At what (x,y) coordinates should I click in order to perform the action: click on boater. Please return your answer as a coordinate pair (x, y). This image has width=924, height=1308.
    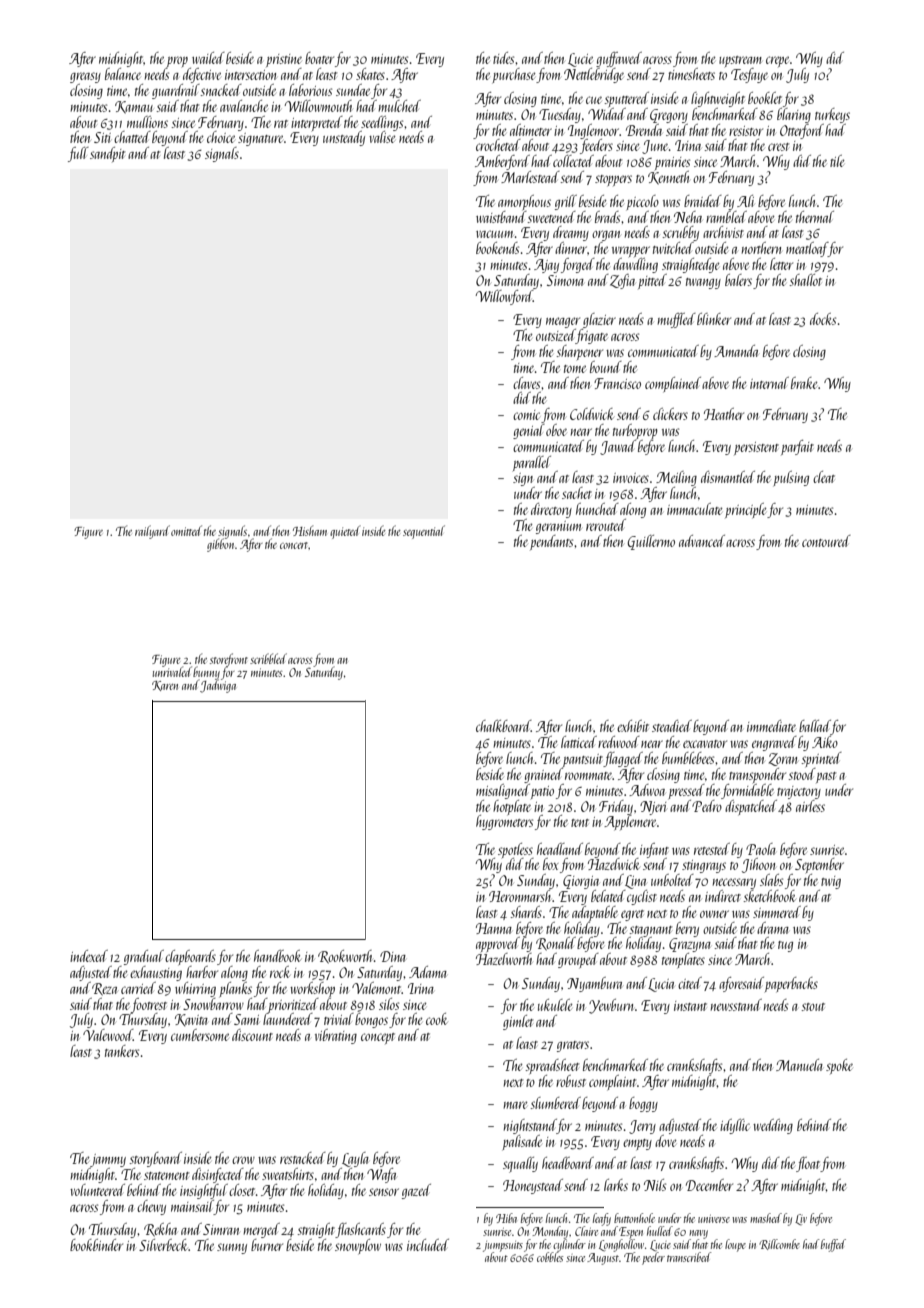
    Looking at the image, I should click on (319, 58).
